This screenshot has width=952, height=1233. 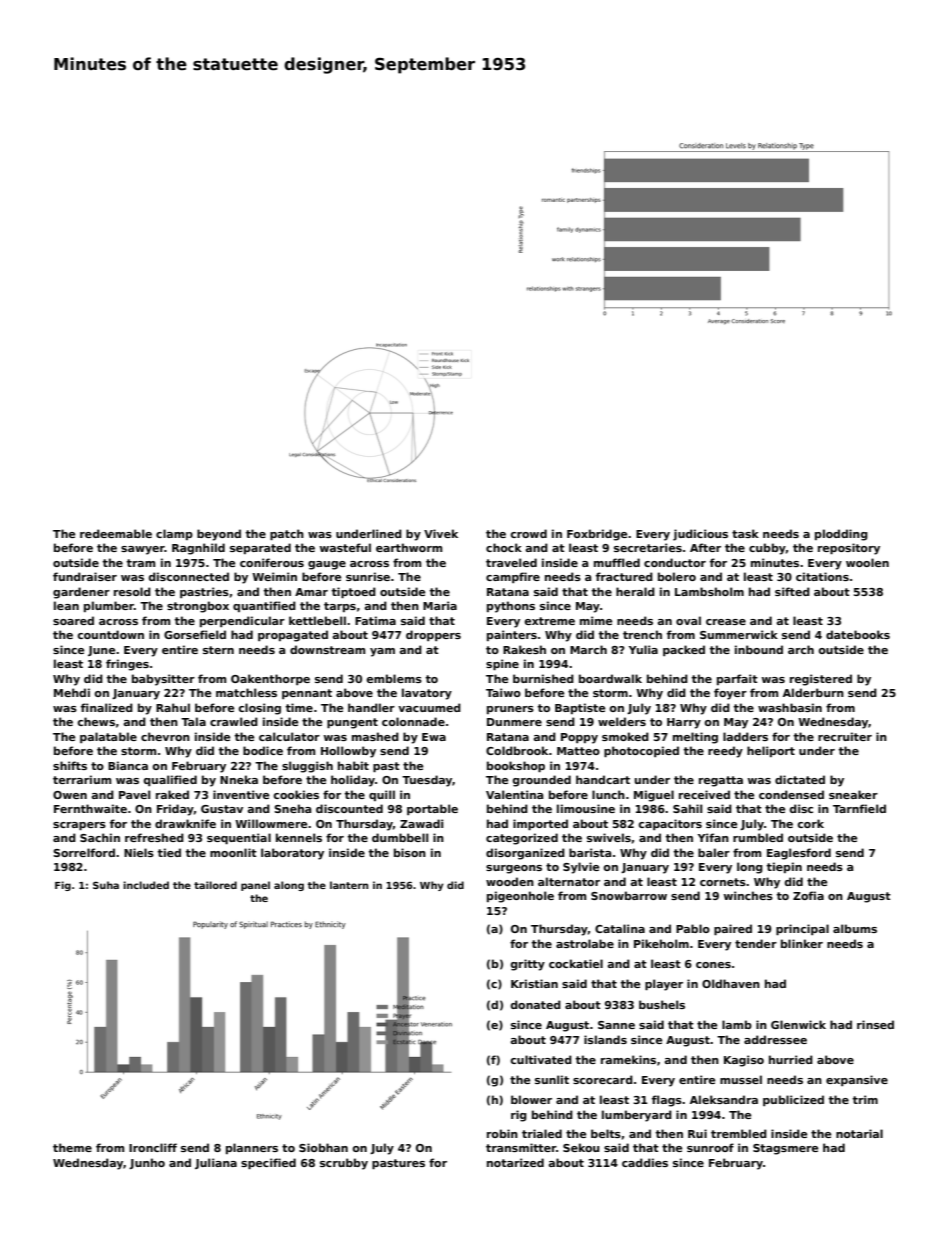 What do you see at coordinates (84, 852) in the screenshot?
I see `Sorrelford` at bounding box center [84, 852].
